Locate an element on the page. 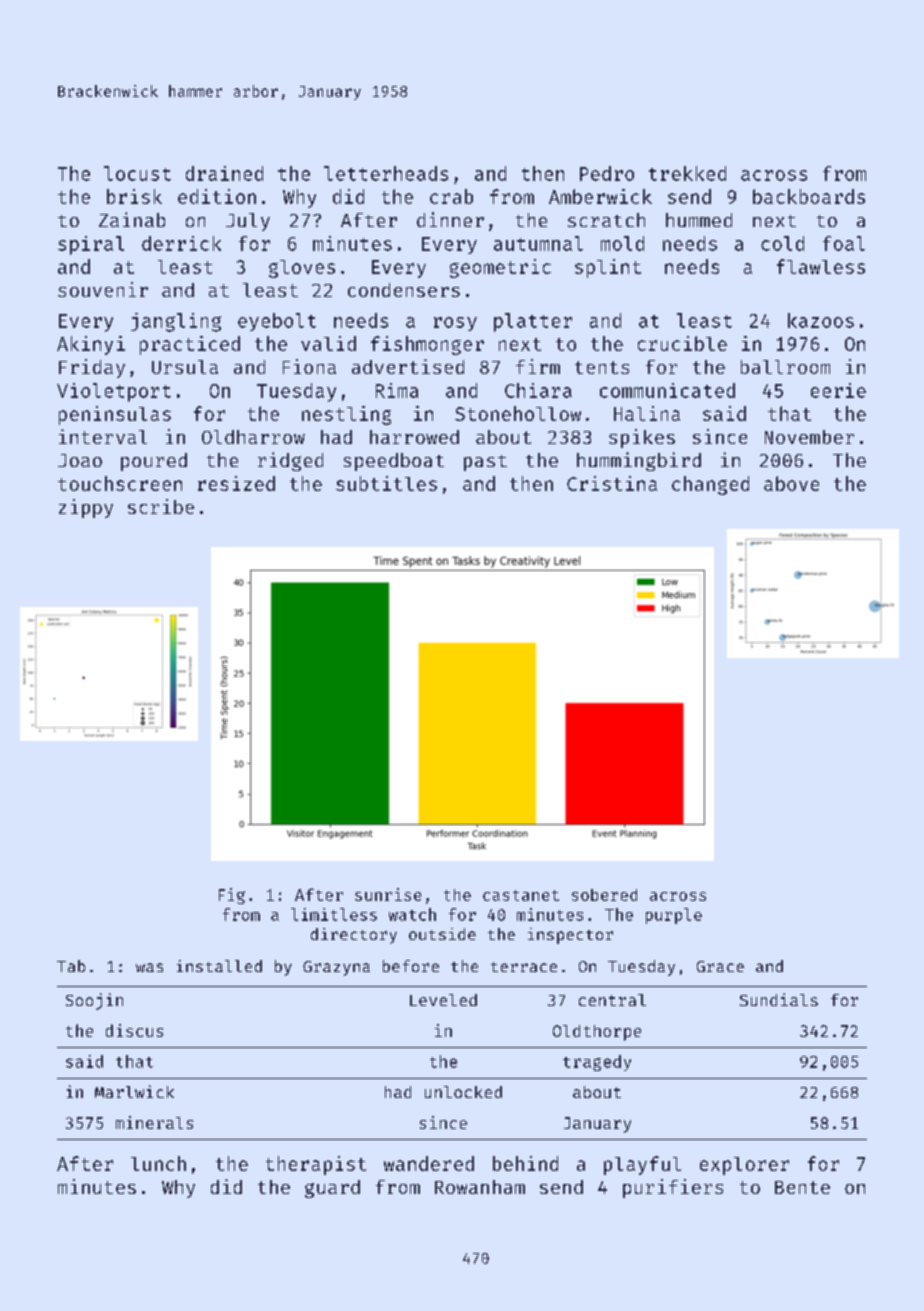 The image size is (924, 1311). lunch is located at coordinates (158, 1163).
